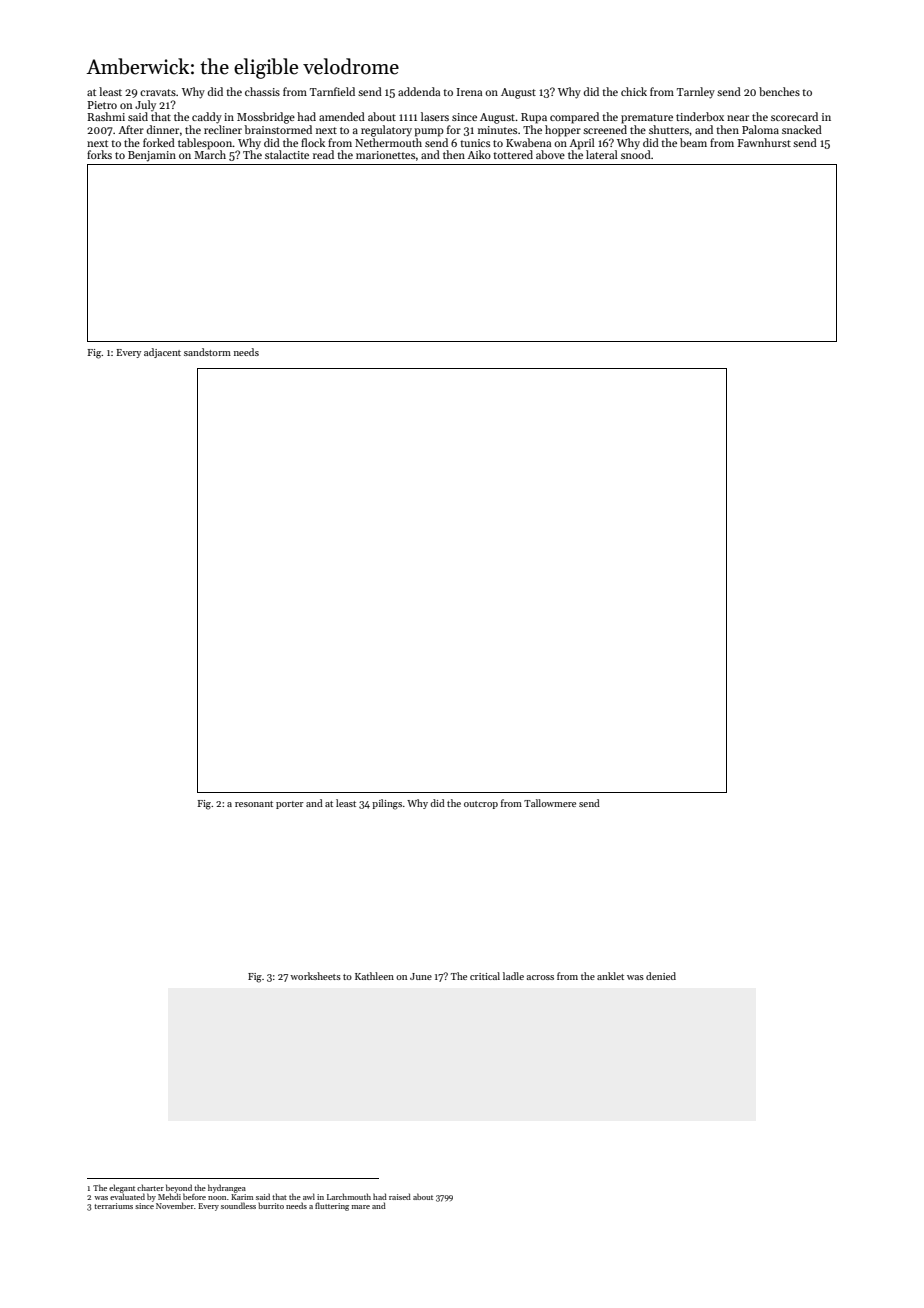  What do you see at coordinates (400, 1196) in the image?
I see `raised` at bounding box center [400, 1196].
